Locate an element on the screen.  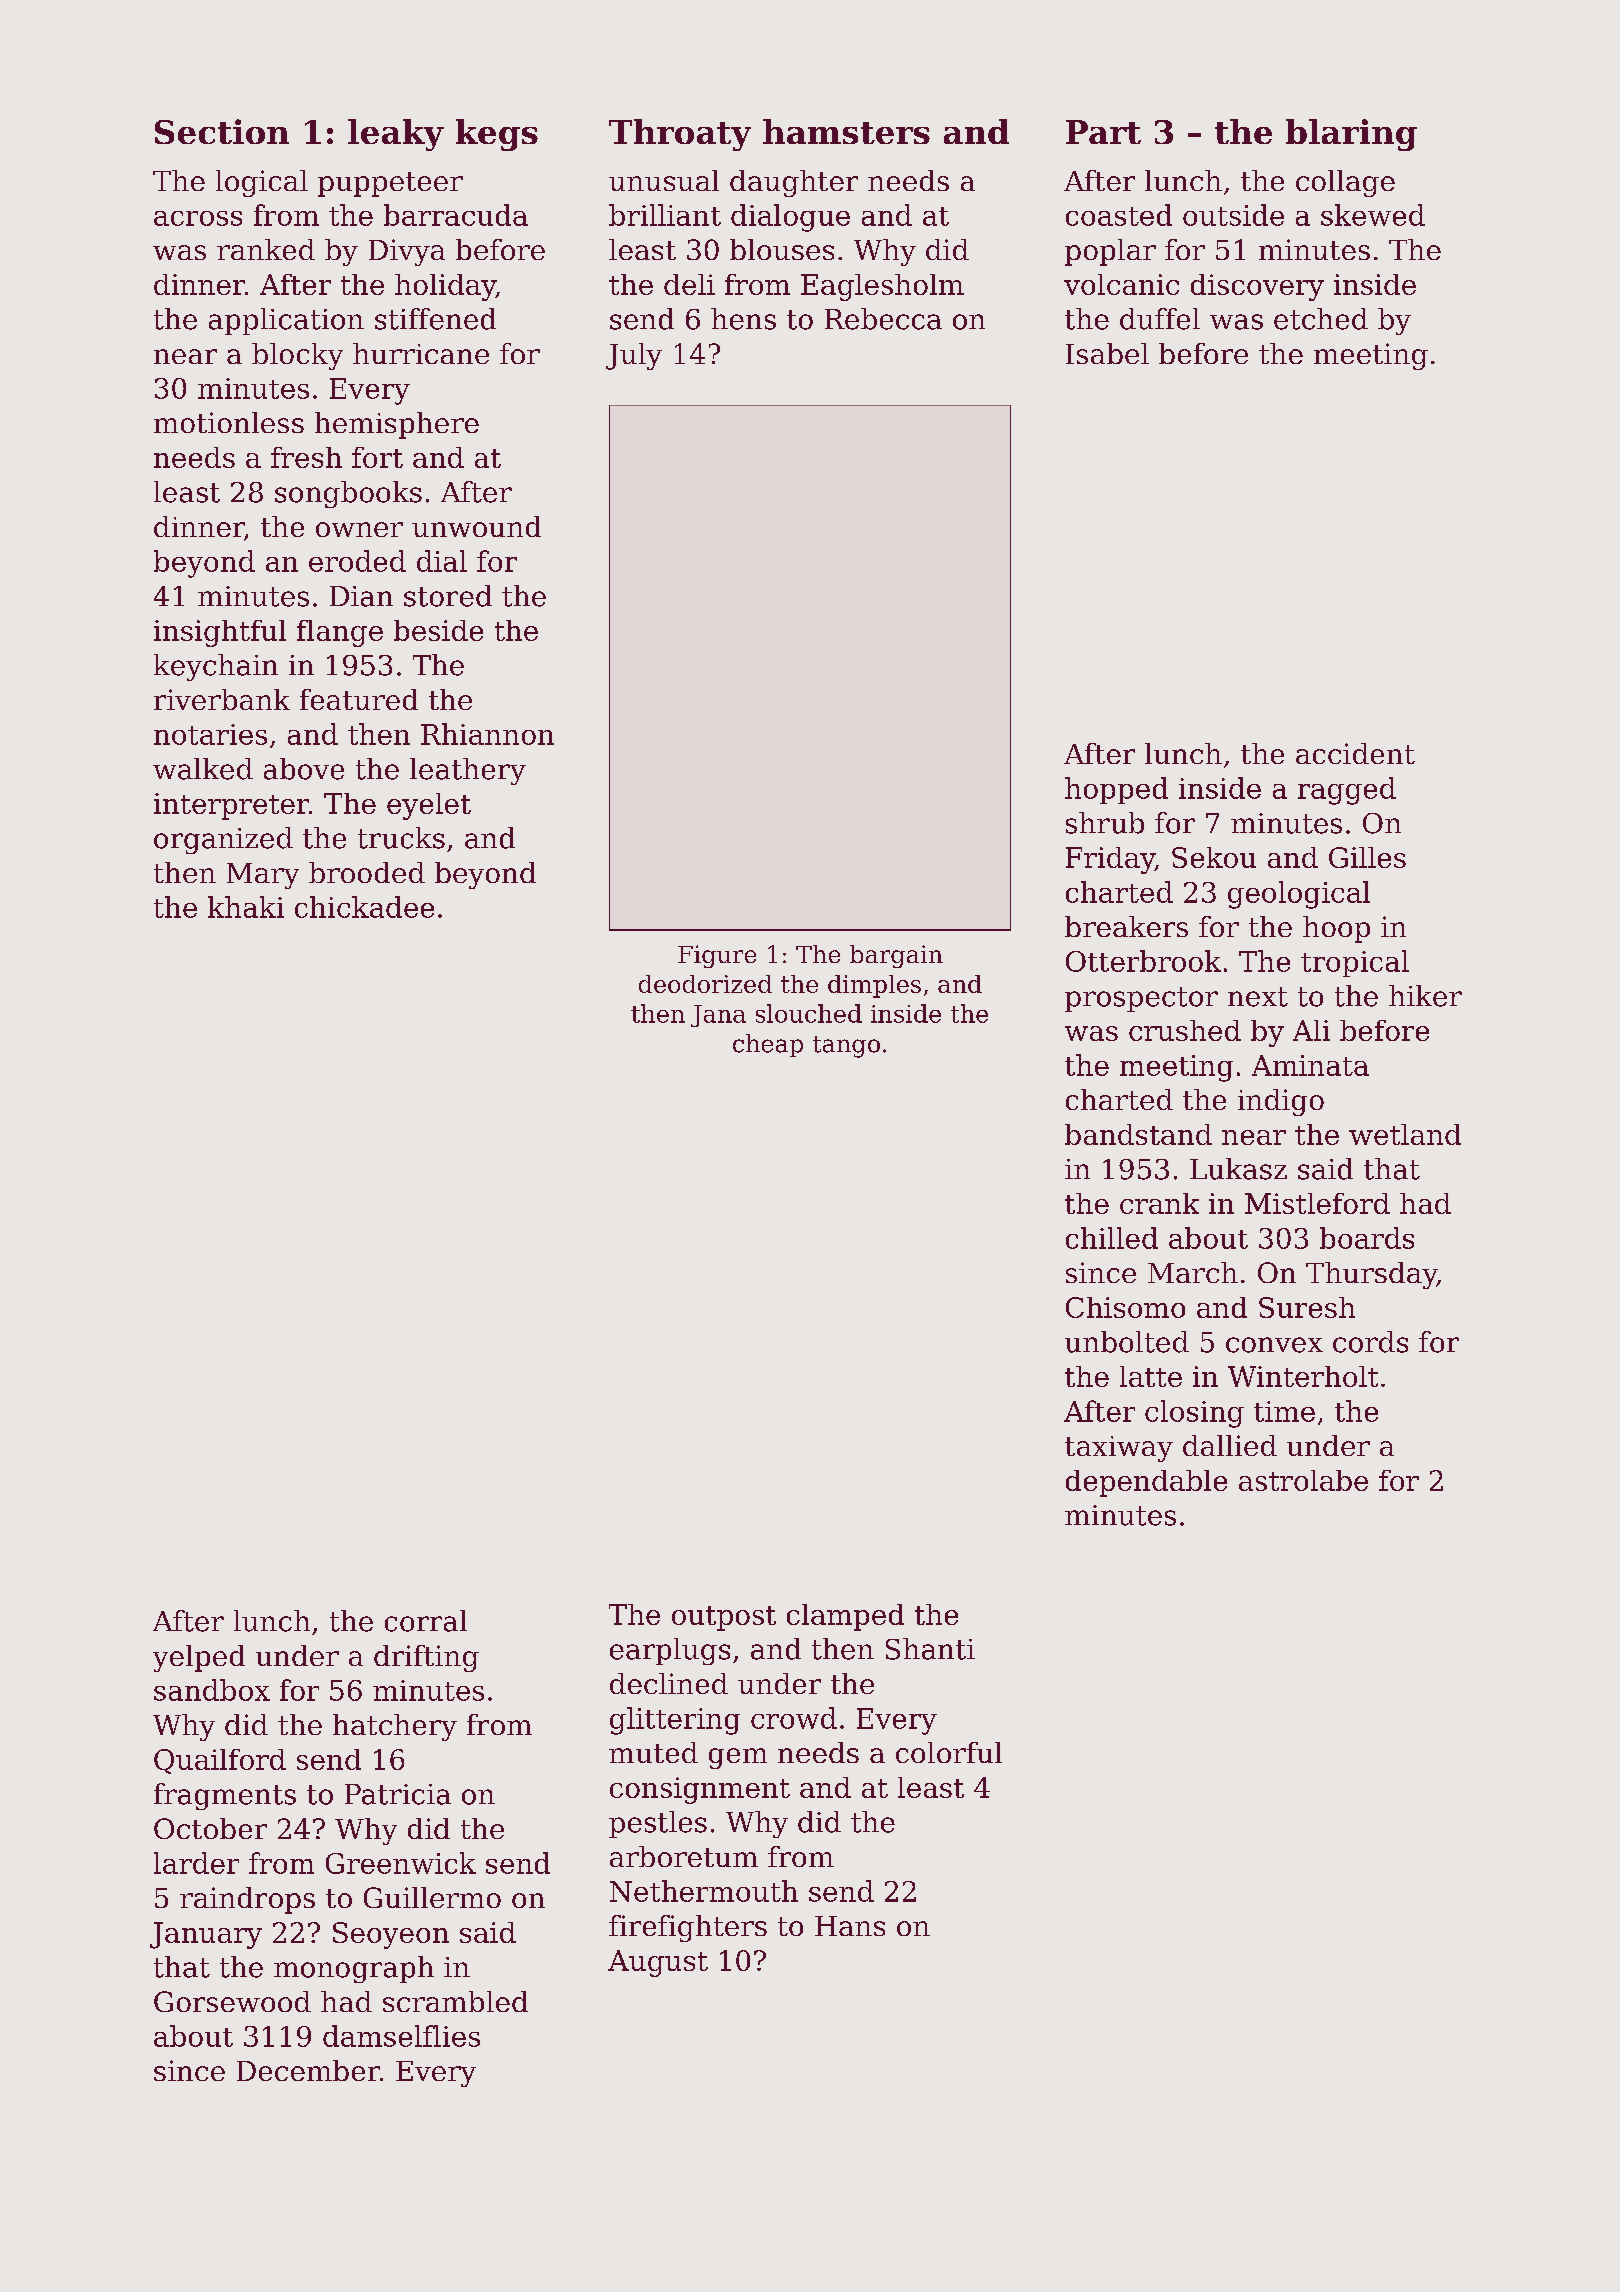
astrolabe is located at coordinates (1303, 1480).
